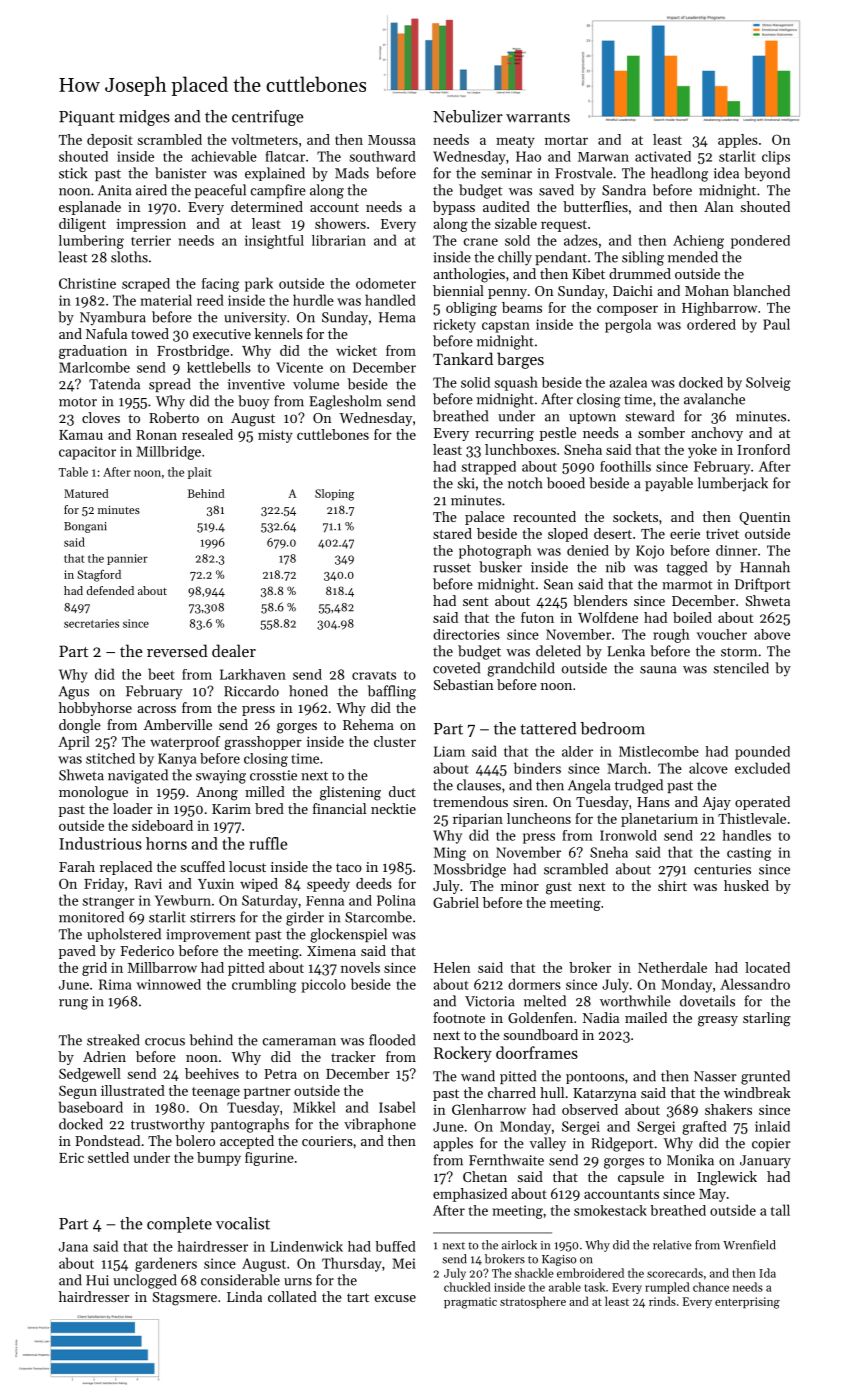 This screenshot has width=849, height=1400. What do you see at coordinates (224, 156) in the screenshot?
I see `achievable` at bounding box center [224, 156].
